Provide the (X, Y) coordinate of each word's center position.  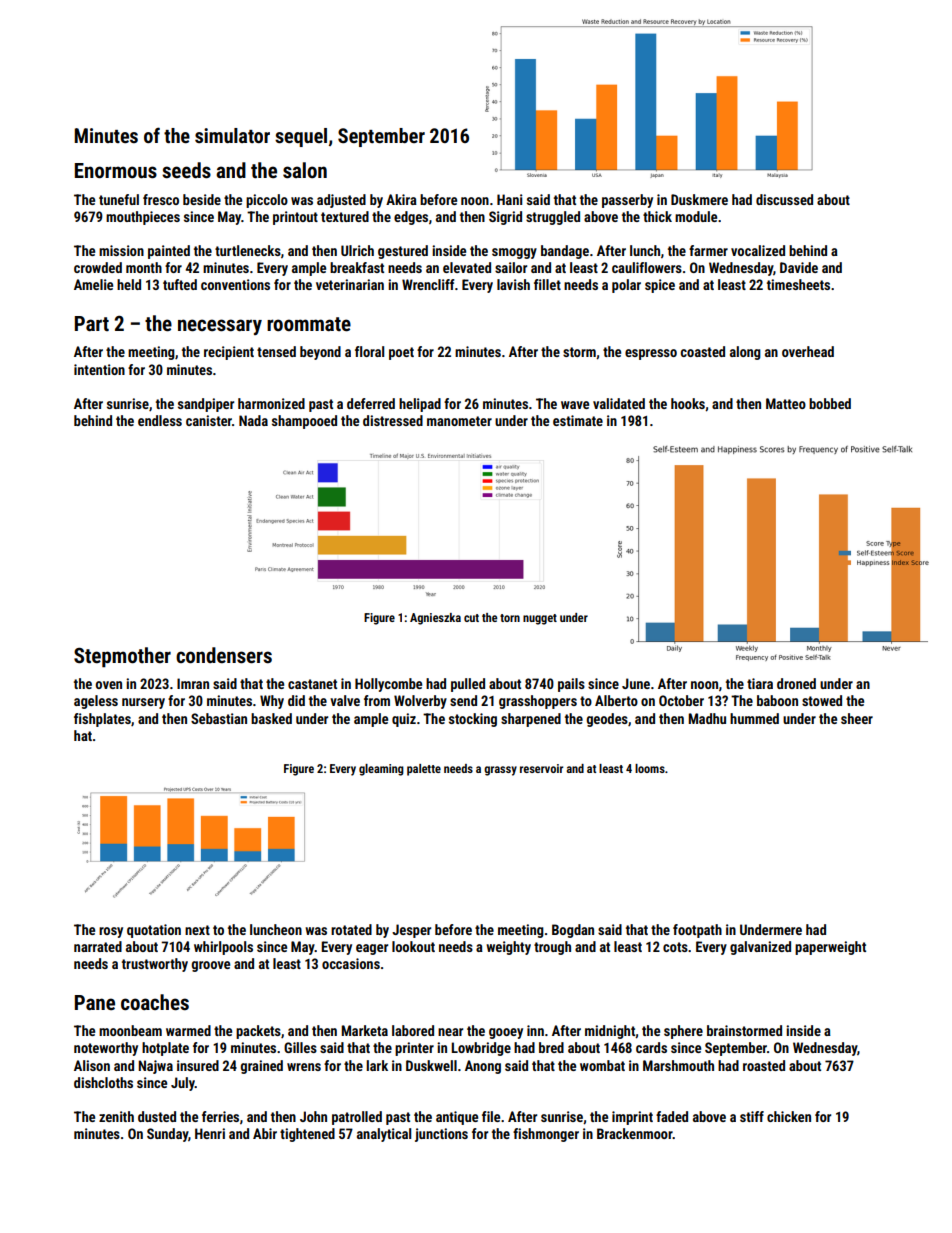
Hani (509, 199)
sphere (683, 1032)
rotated (351, 929)
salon (305, 170)
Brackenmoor (635, 1133)
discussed (784, 199)
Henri (210, 1133)
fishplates (102, 720)
